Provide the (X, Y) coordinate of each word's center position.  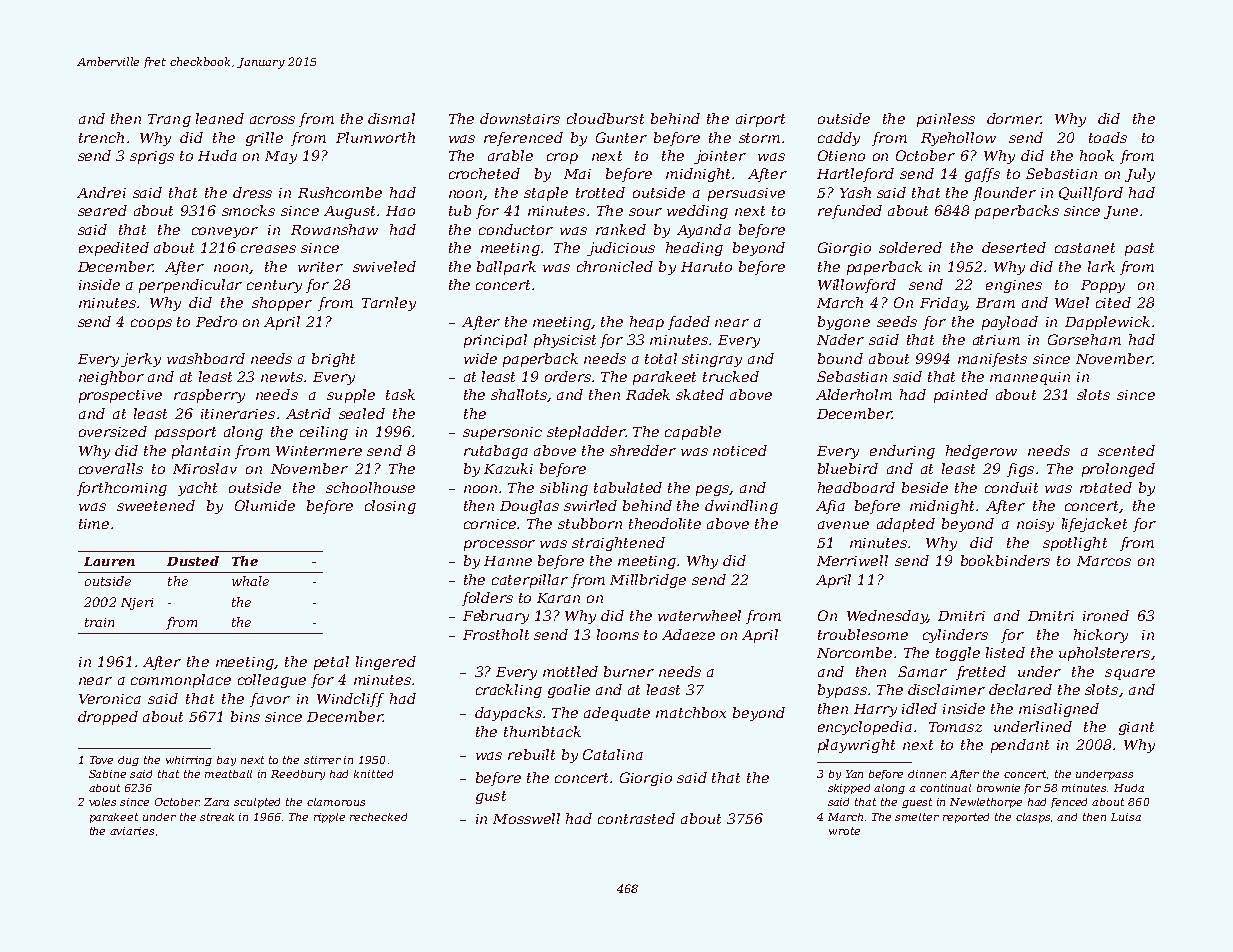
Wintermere (319, 451)
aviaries (132, 831)
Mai (577, 174)
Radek (648, 394)
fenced (1069, 803)
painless (946, 120)
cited (1113, 302)
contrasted (636, 818)
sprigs (152, 157)
